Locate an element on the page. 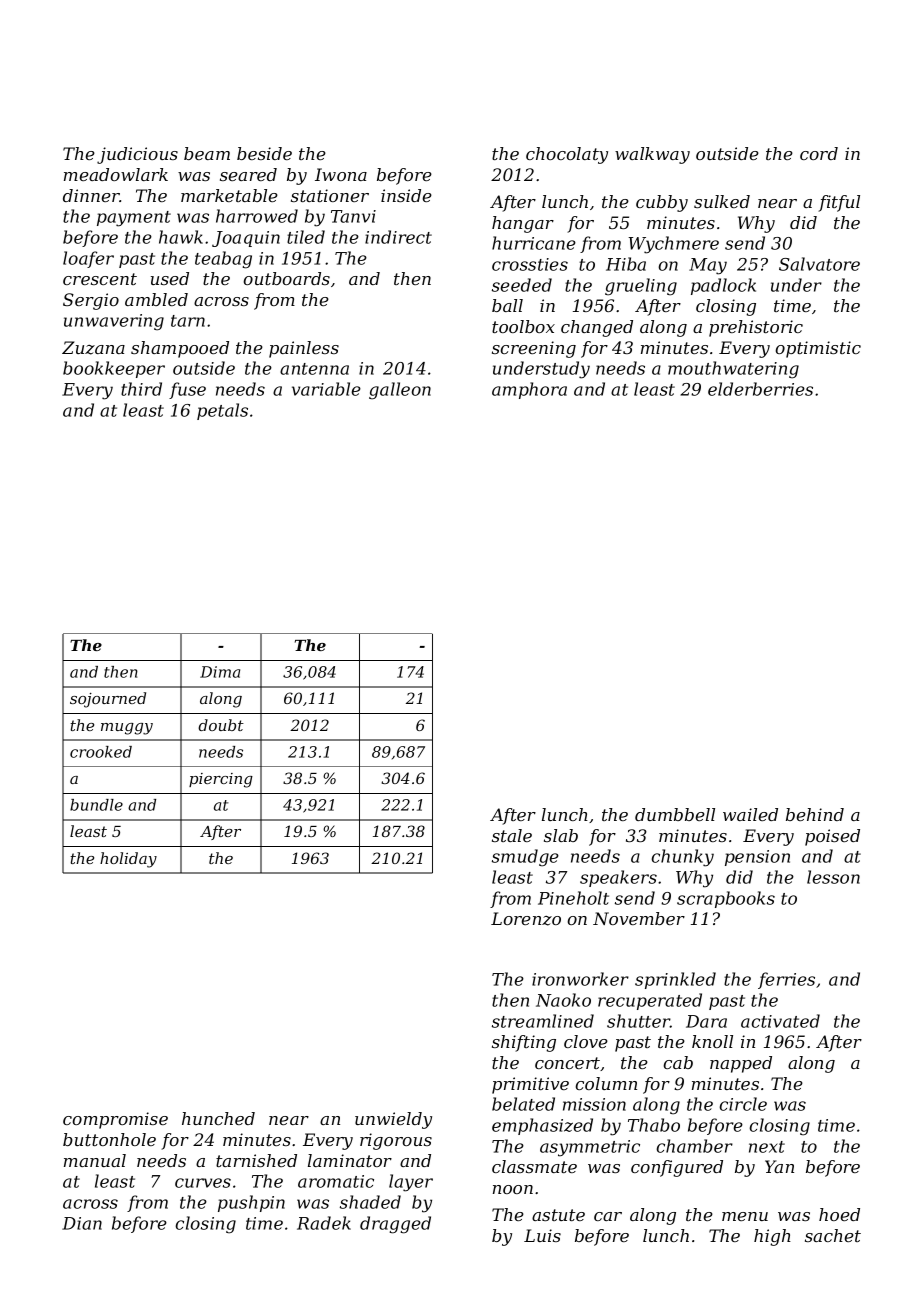 The width and height of the document is (924, 1311). walkway is located at coordinates (652, 155).
